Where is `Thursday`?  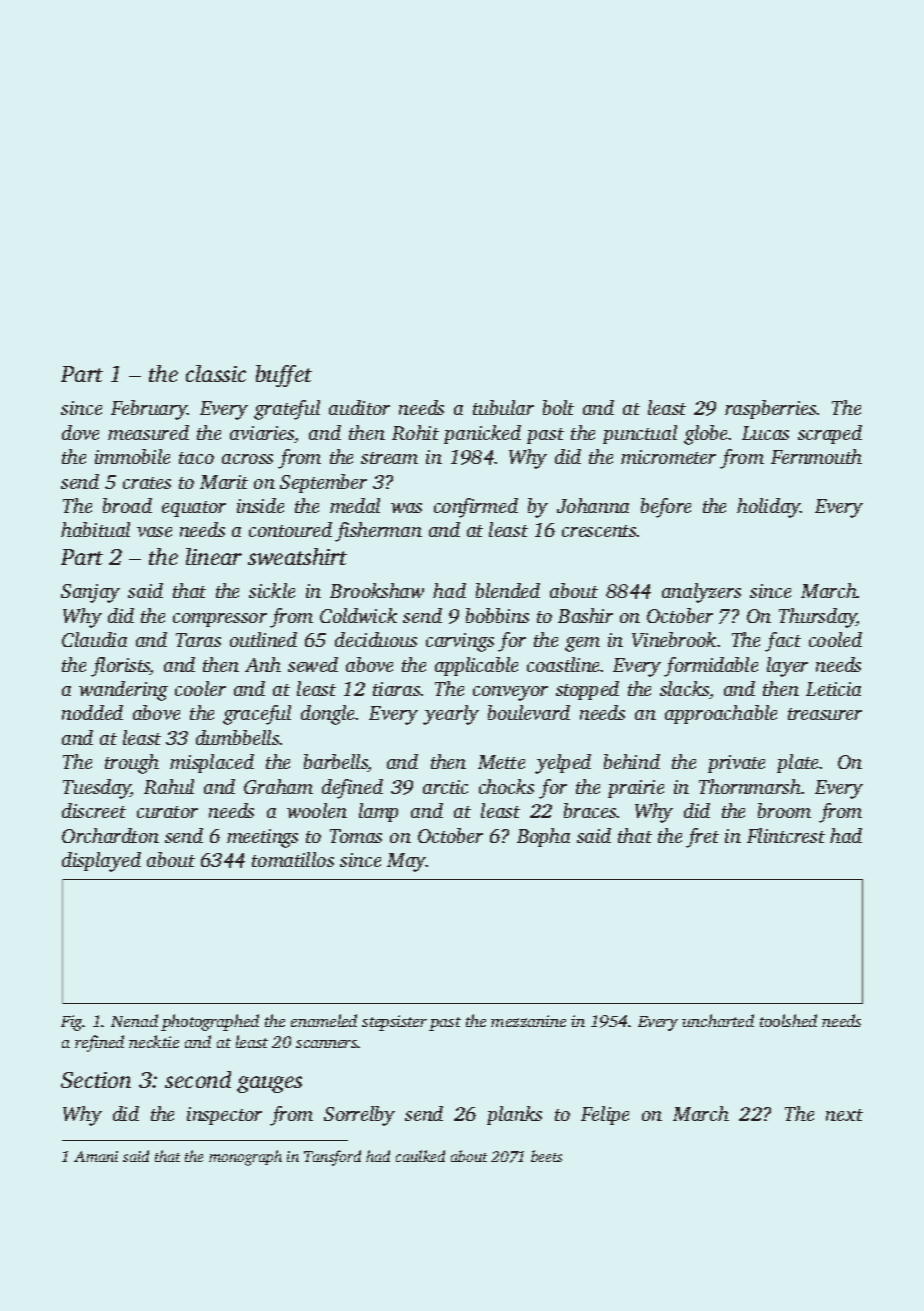 Thursday is located at coordinates (818, 618).
